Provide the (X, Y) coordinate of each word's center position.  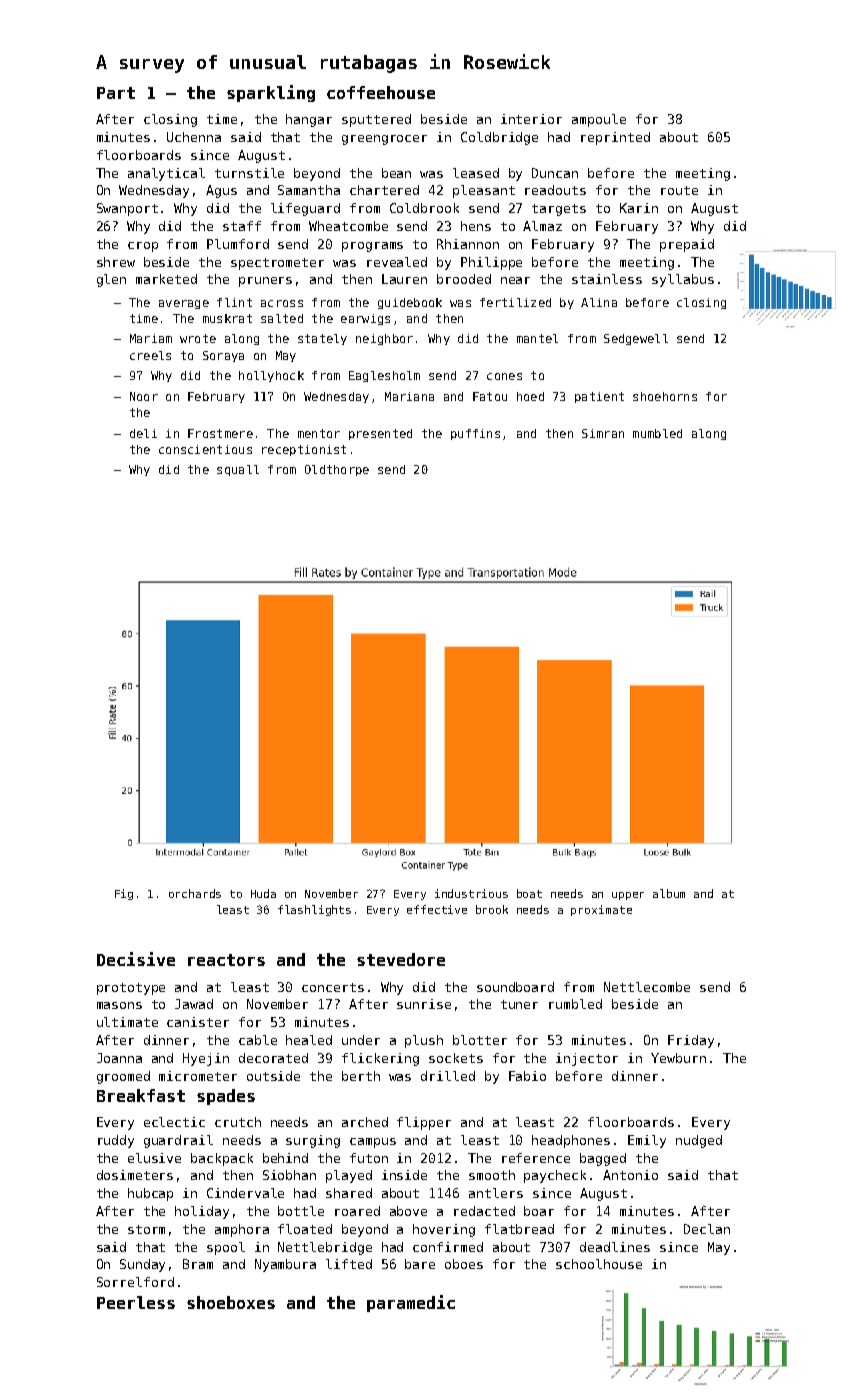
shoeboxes (231, 1302)
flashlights (314, 910)
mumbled (657, 433)
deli (143, 433)
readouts (555, 190)
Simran (603, 433)
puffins (475, 434)
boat (529, 893)
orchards (195, 893)
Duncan (555, 173)
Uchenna (194, 137)
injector (587, 1059)
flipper (424, 1123)
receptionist (304, 450)
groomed (123, 1077)
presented (380, 434)
